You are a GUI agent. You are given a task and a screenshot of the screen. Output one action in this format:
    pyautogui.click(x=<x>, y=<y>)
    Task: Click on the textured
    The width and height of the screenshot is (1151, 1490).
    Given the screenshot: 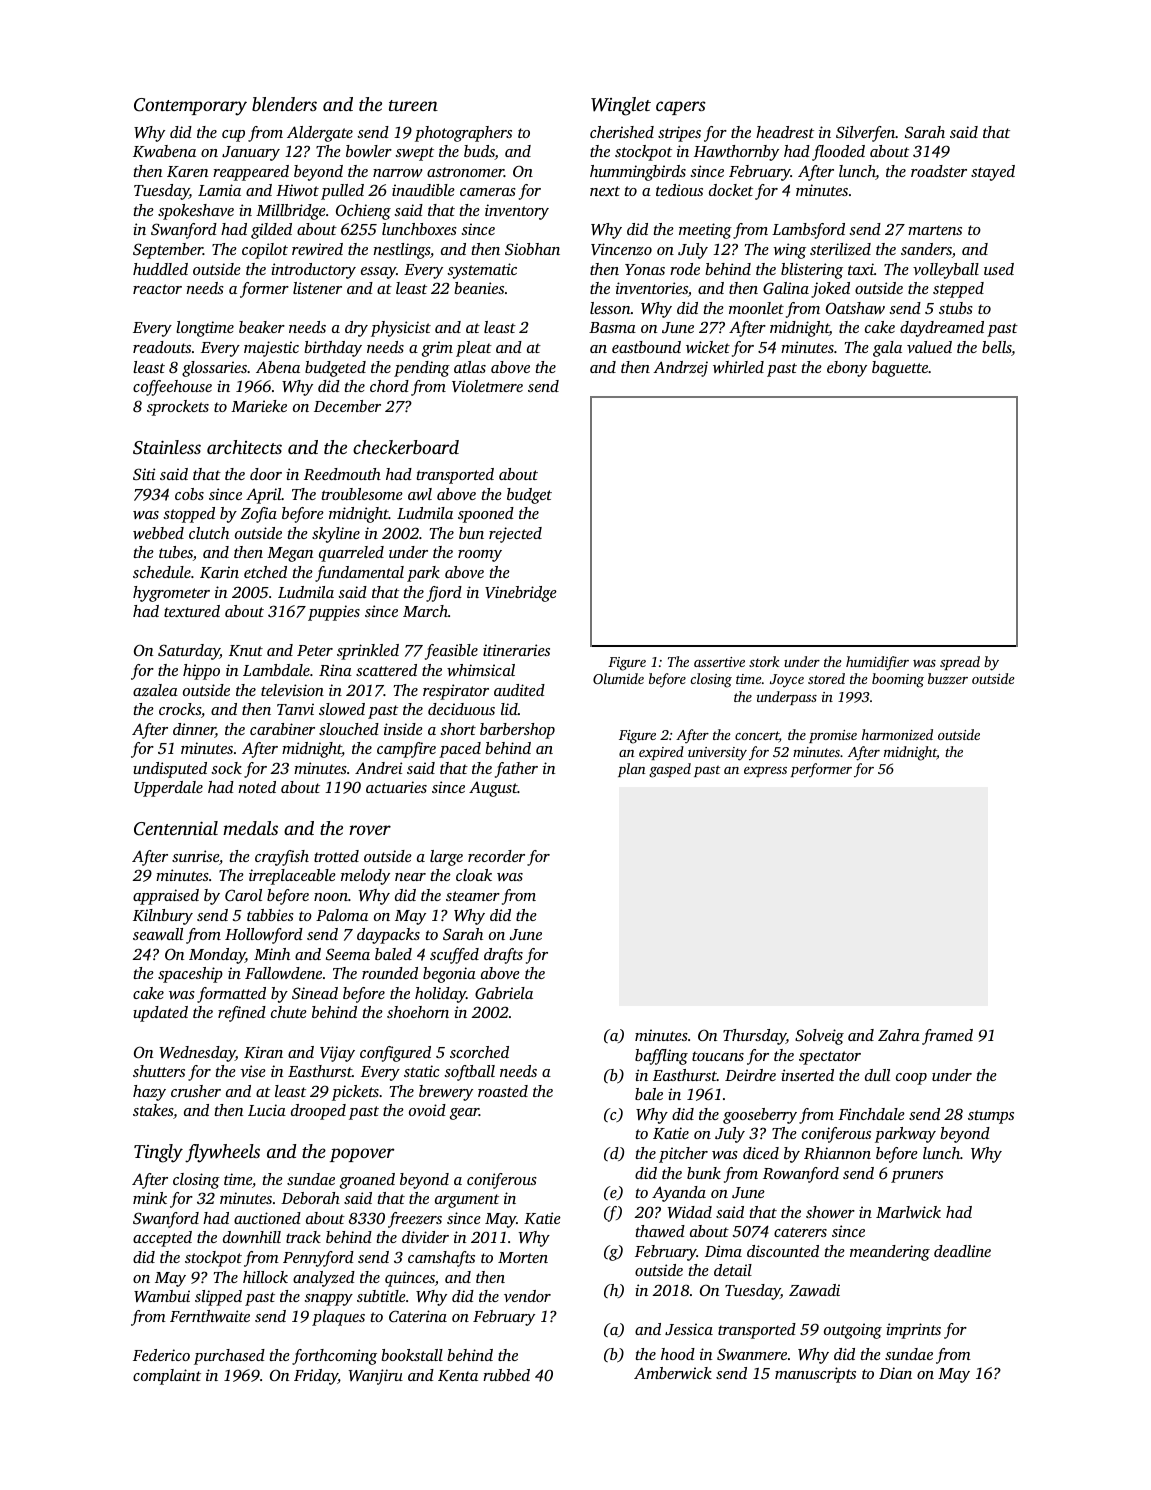 What is the action you would take?
    pyautogui.click(x=192, y=611)
